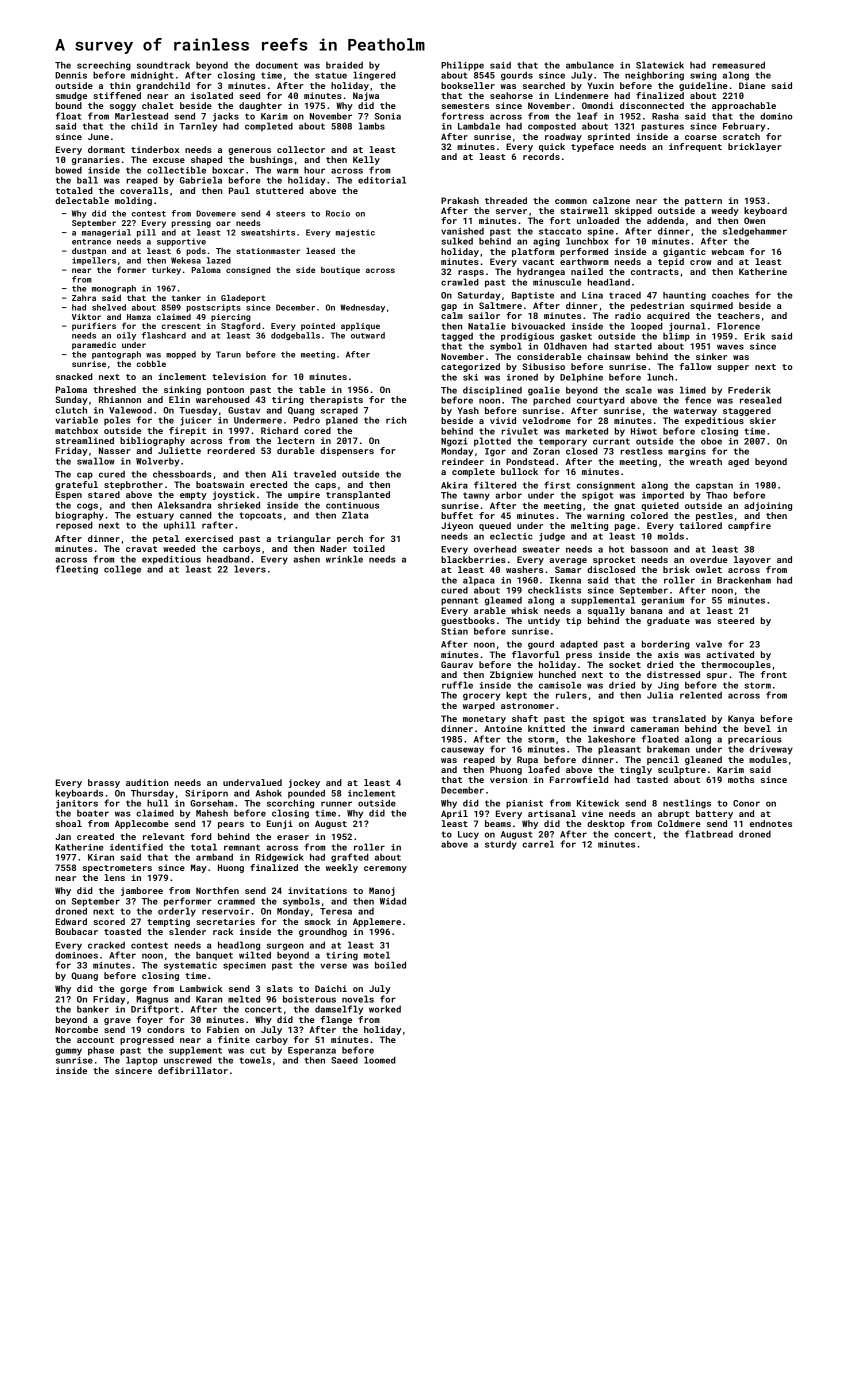 The image size is (849, 1400). I want to click on Applemere, so click(377, 922).
